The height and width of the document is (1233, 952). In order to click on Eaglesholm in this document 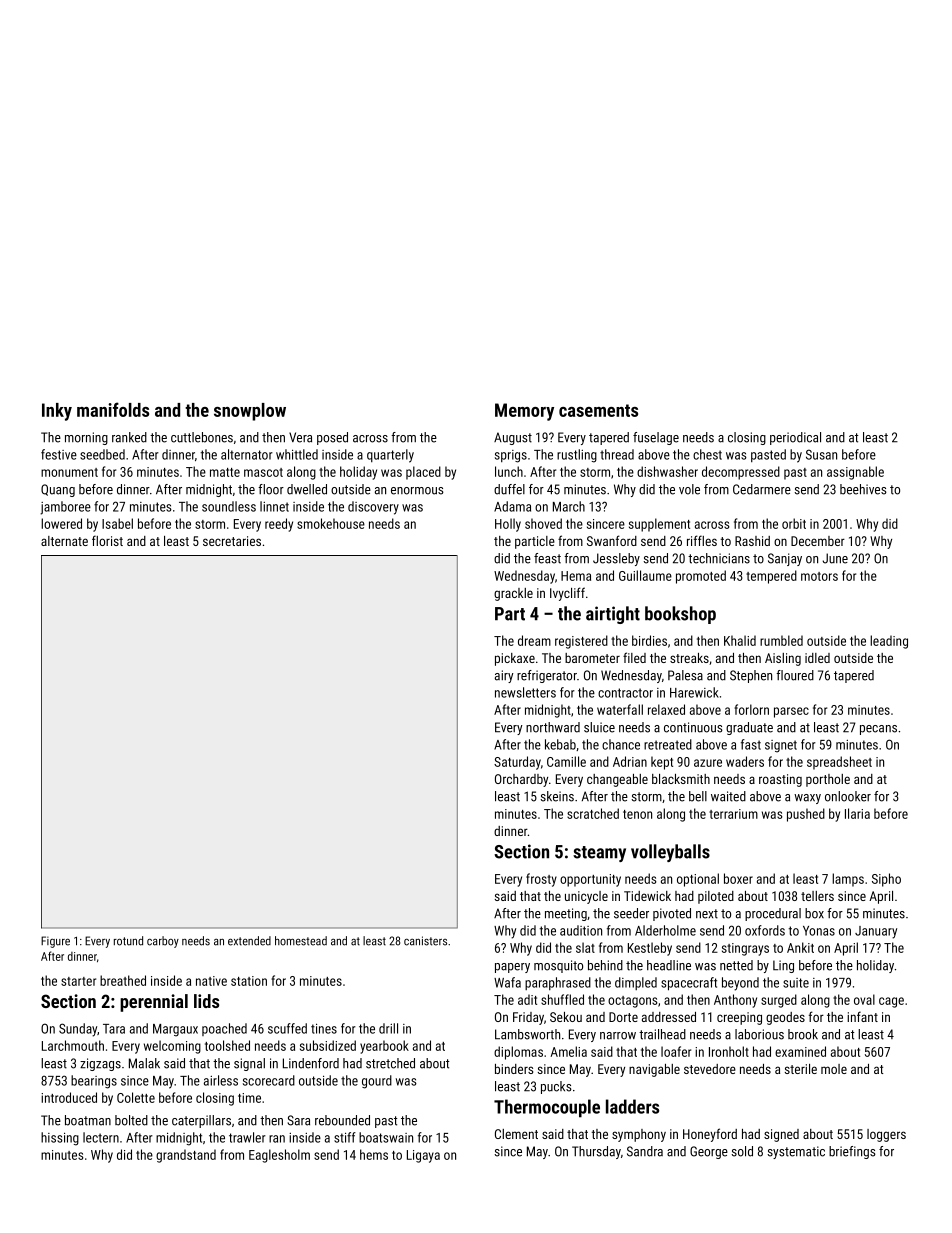, I will do `click(279, 1156)`.
